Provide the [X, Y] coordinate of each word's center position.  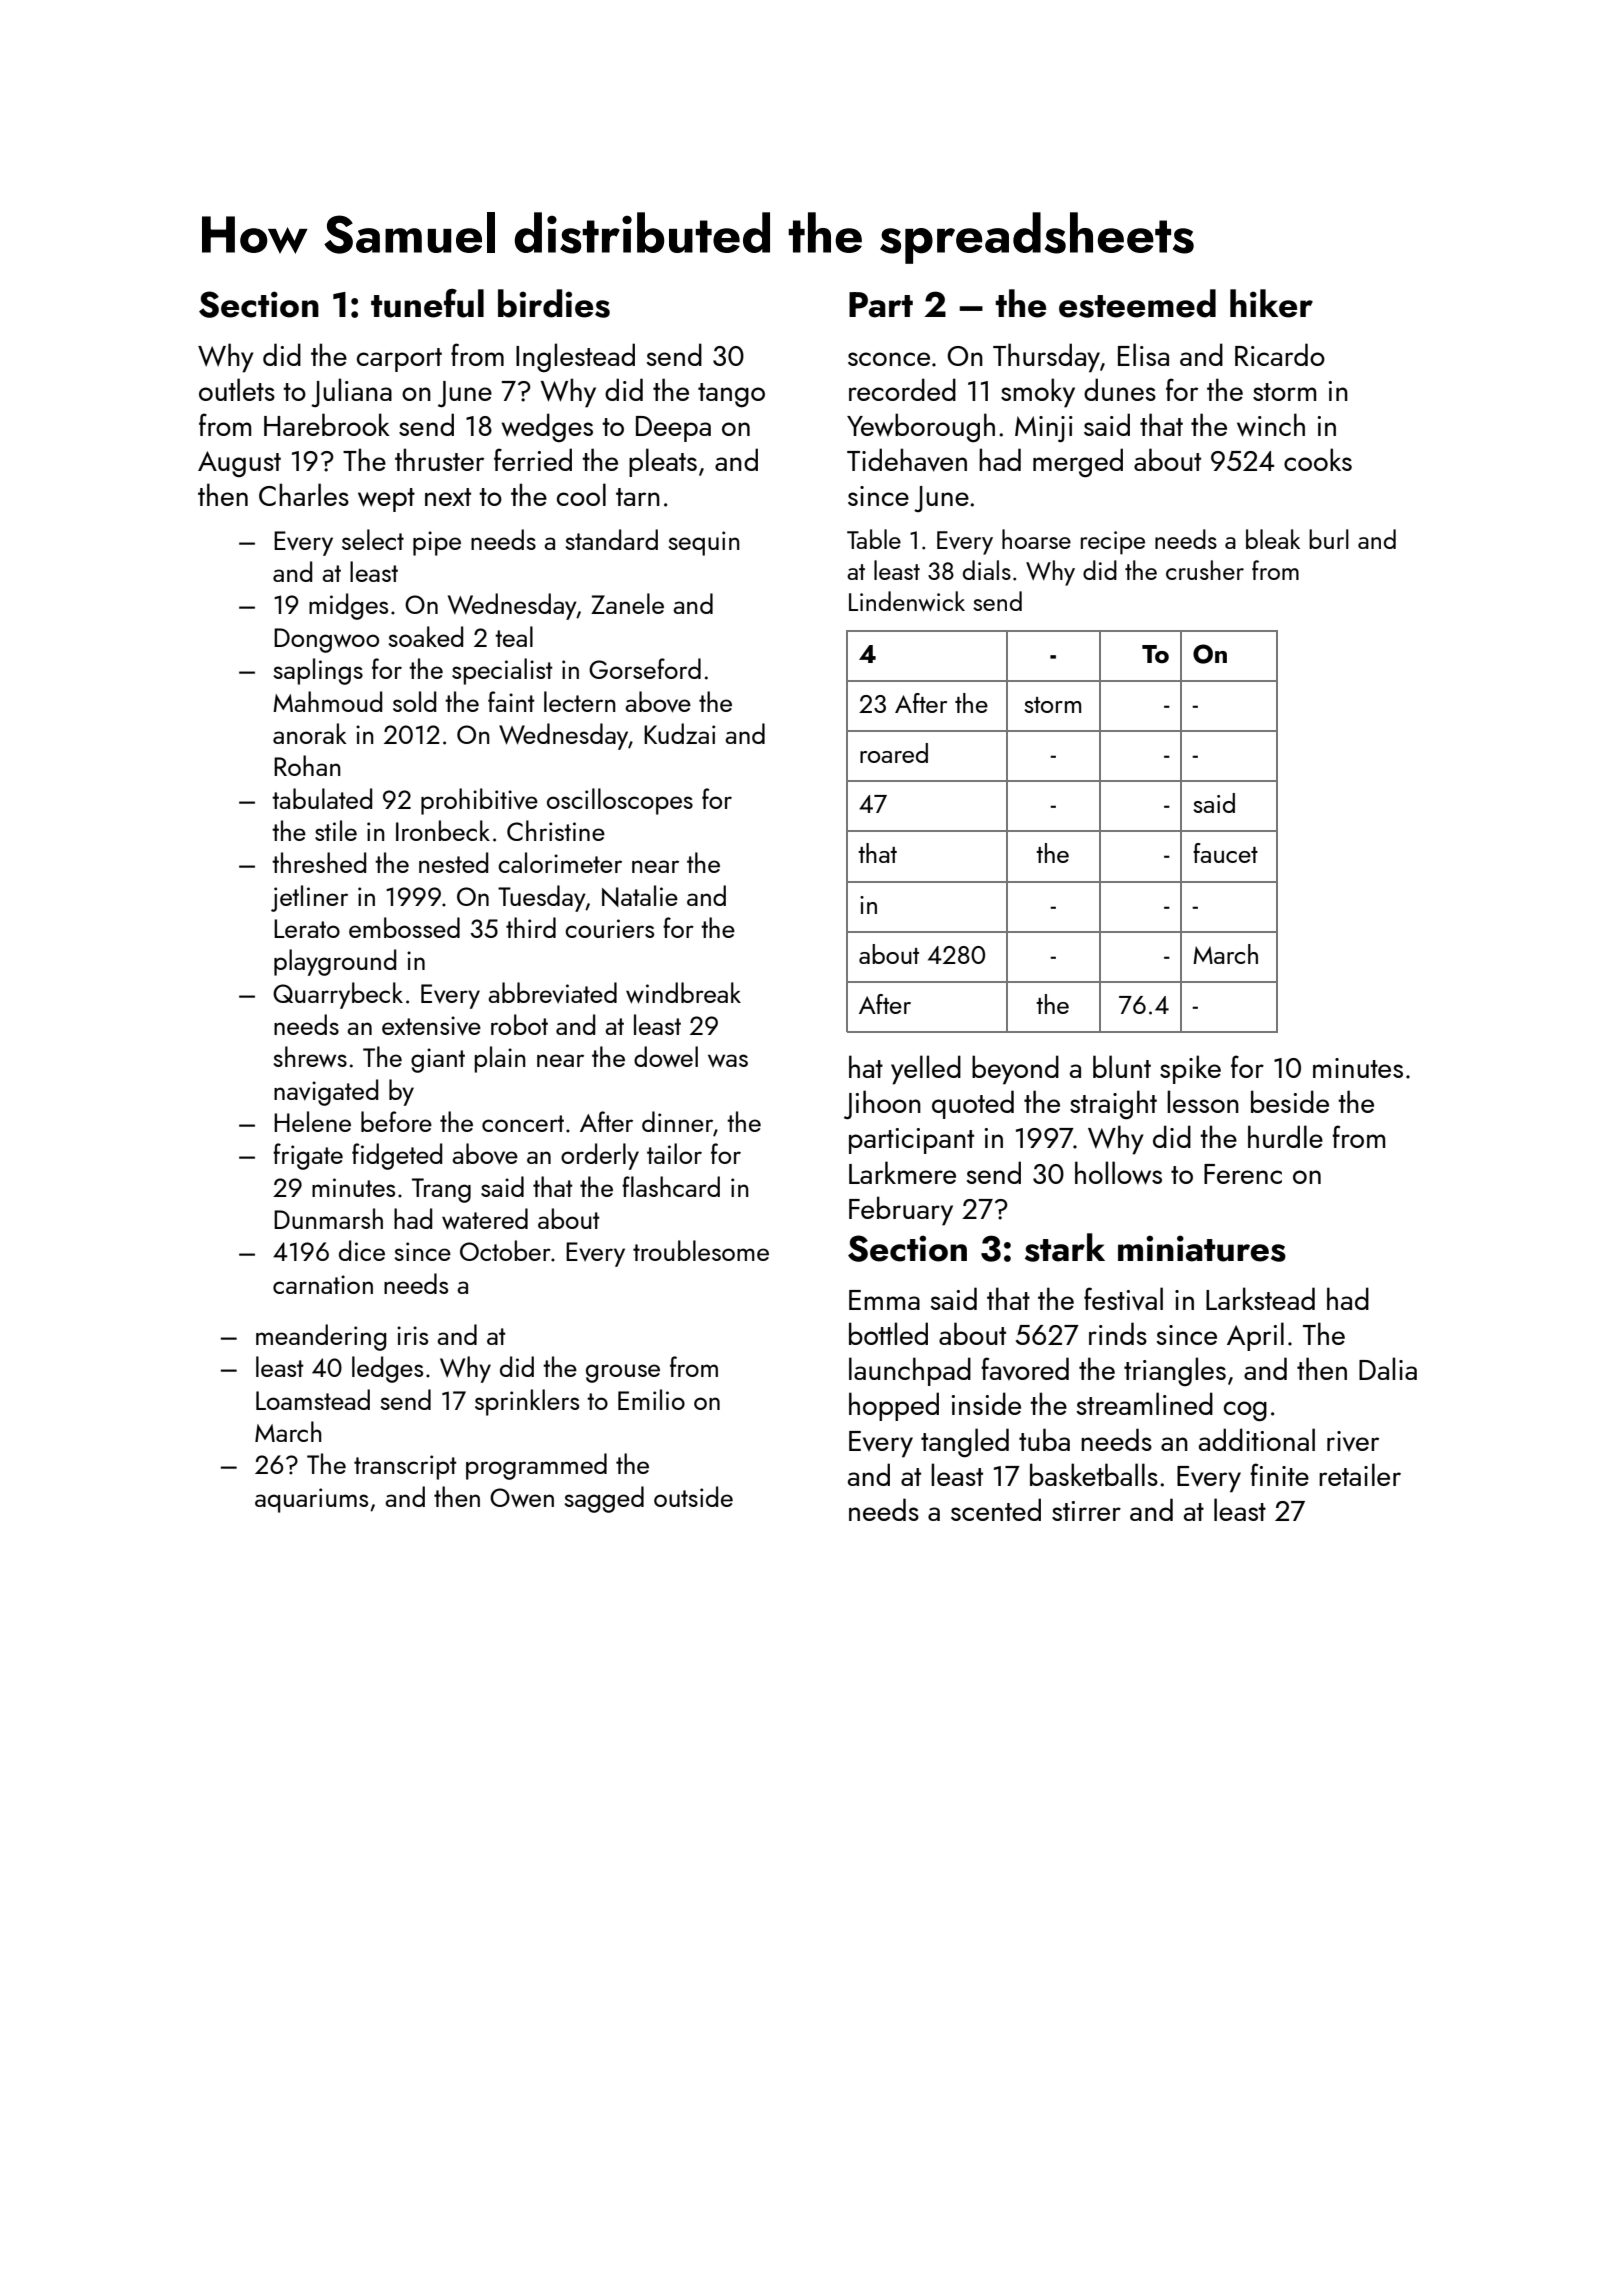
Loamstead [313, 1399]
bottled [888, 1333]
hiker [1271, 303]
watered [485, 1219]
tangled [965, 1443]
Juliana [351, 392]
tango [731, 395]
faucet [1225, 853]
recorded [902, 389]
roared [894, 753]
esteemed [1137, 303]
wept [386, 500]
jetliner [309, 898]
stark [1065, 1247]
